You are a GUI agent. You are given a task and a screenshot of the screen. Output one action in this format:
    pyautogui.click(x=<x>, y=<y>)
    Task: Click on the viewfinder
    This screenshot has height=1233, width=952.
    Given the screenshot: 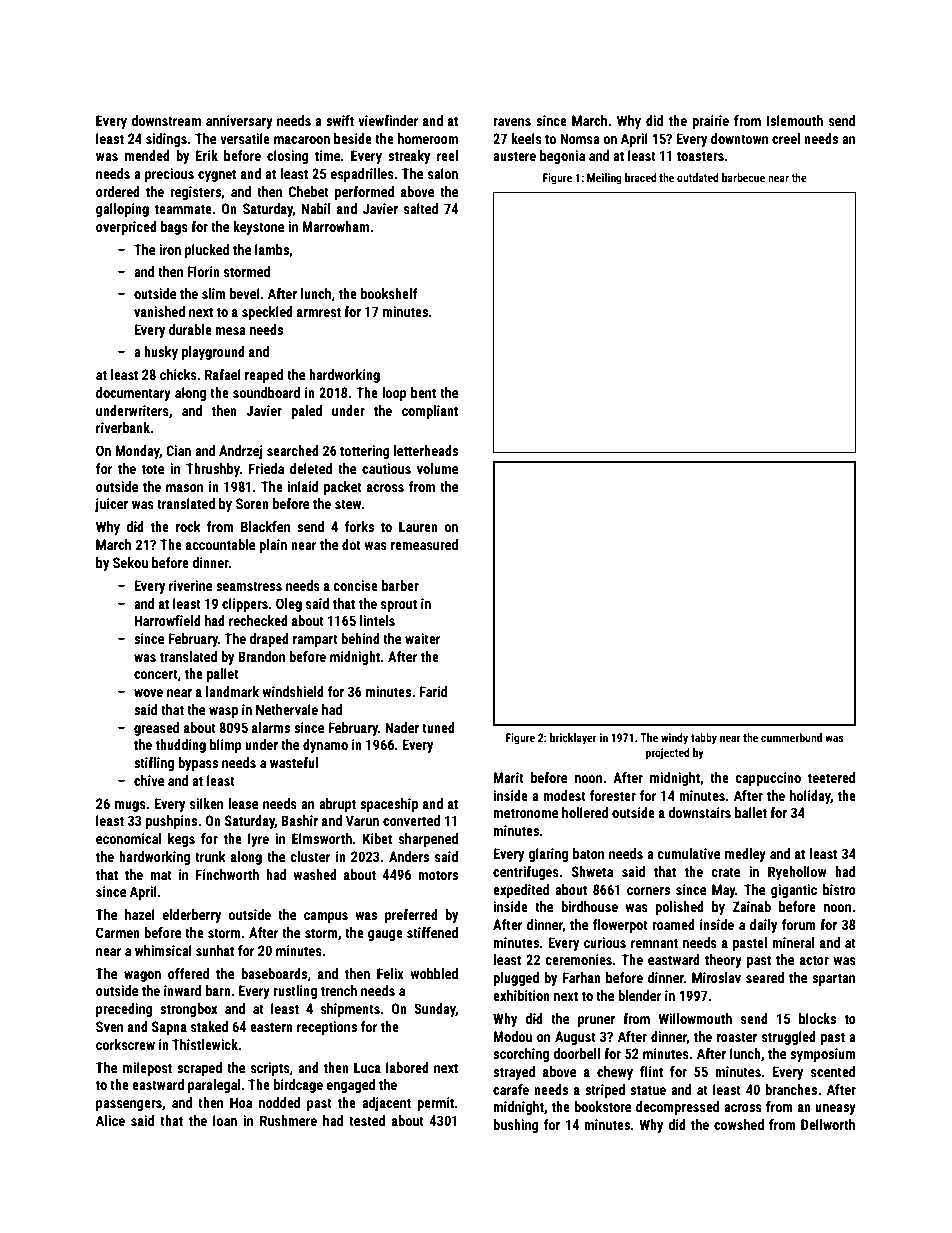 What is the action you would take?
    pyautogui.click(x=388, y=120)
